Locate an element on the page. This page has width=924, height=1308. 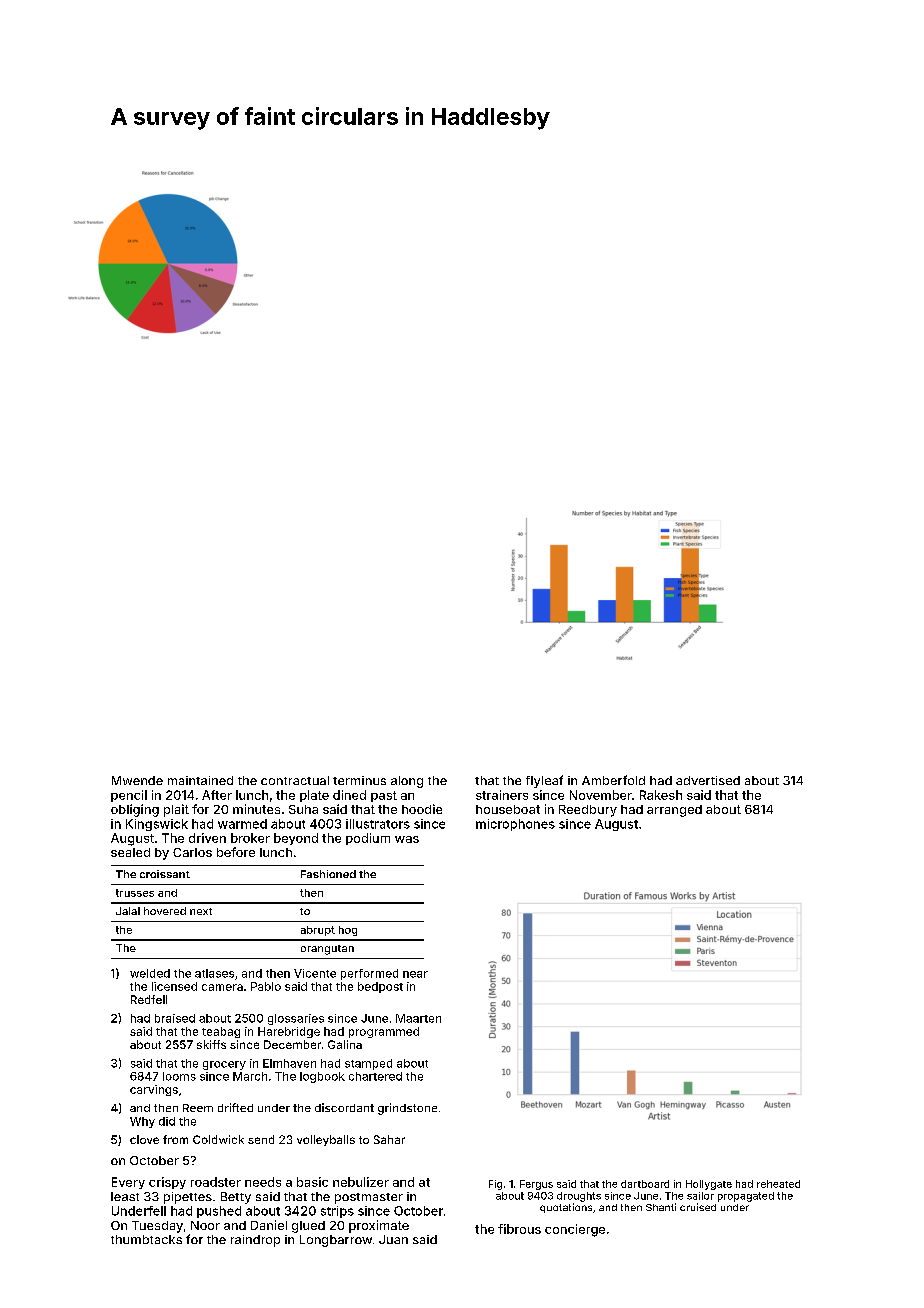
postmaster is located at coordinates (369, 1198).
